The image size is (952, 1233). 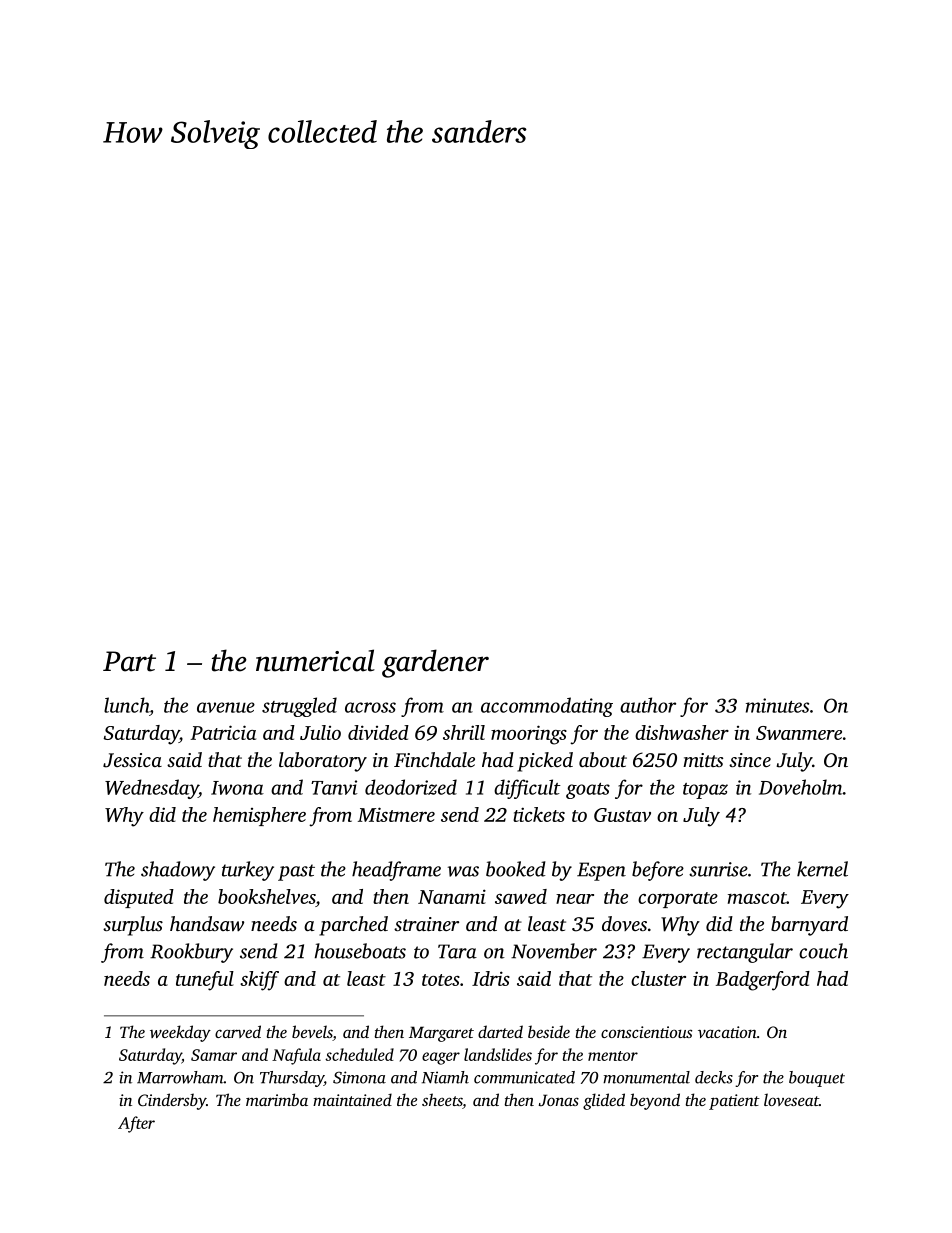 I want to click on minutes, so click(x=777, y=705).
